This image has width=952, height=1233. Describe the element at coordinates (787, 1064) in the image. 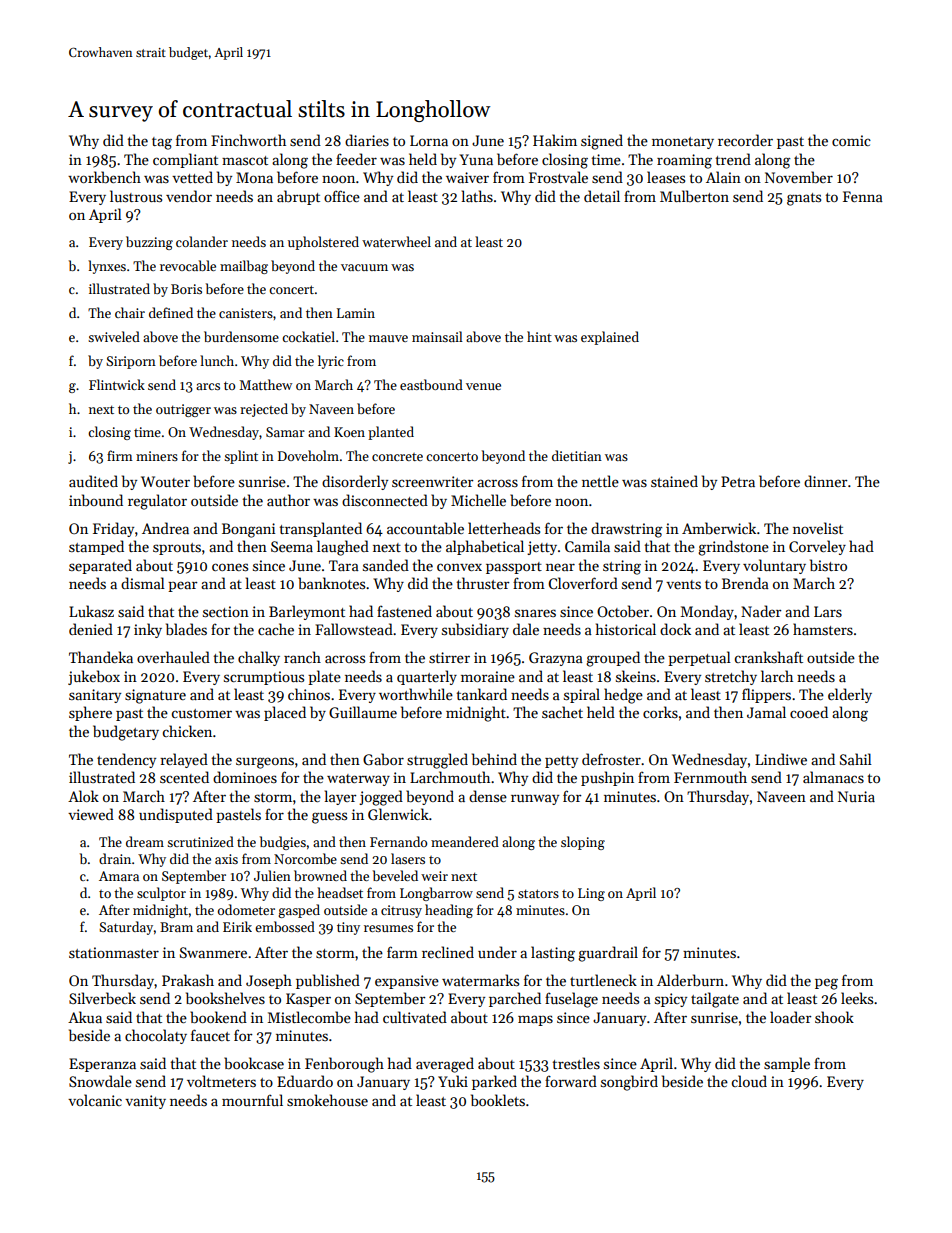

I see `sample` at that location.
